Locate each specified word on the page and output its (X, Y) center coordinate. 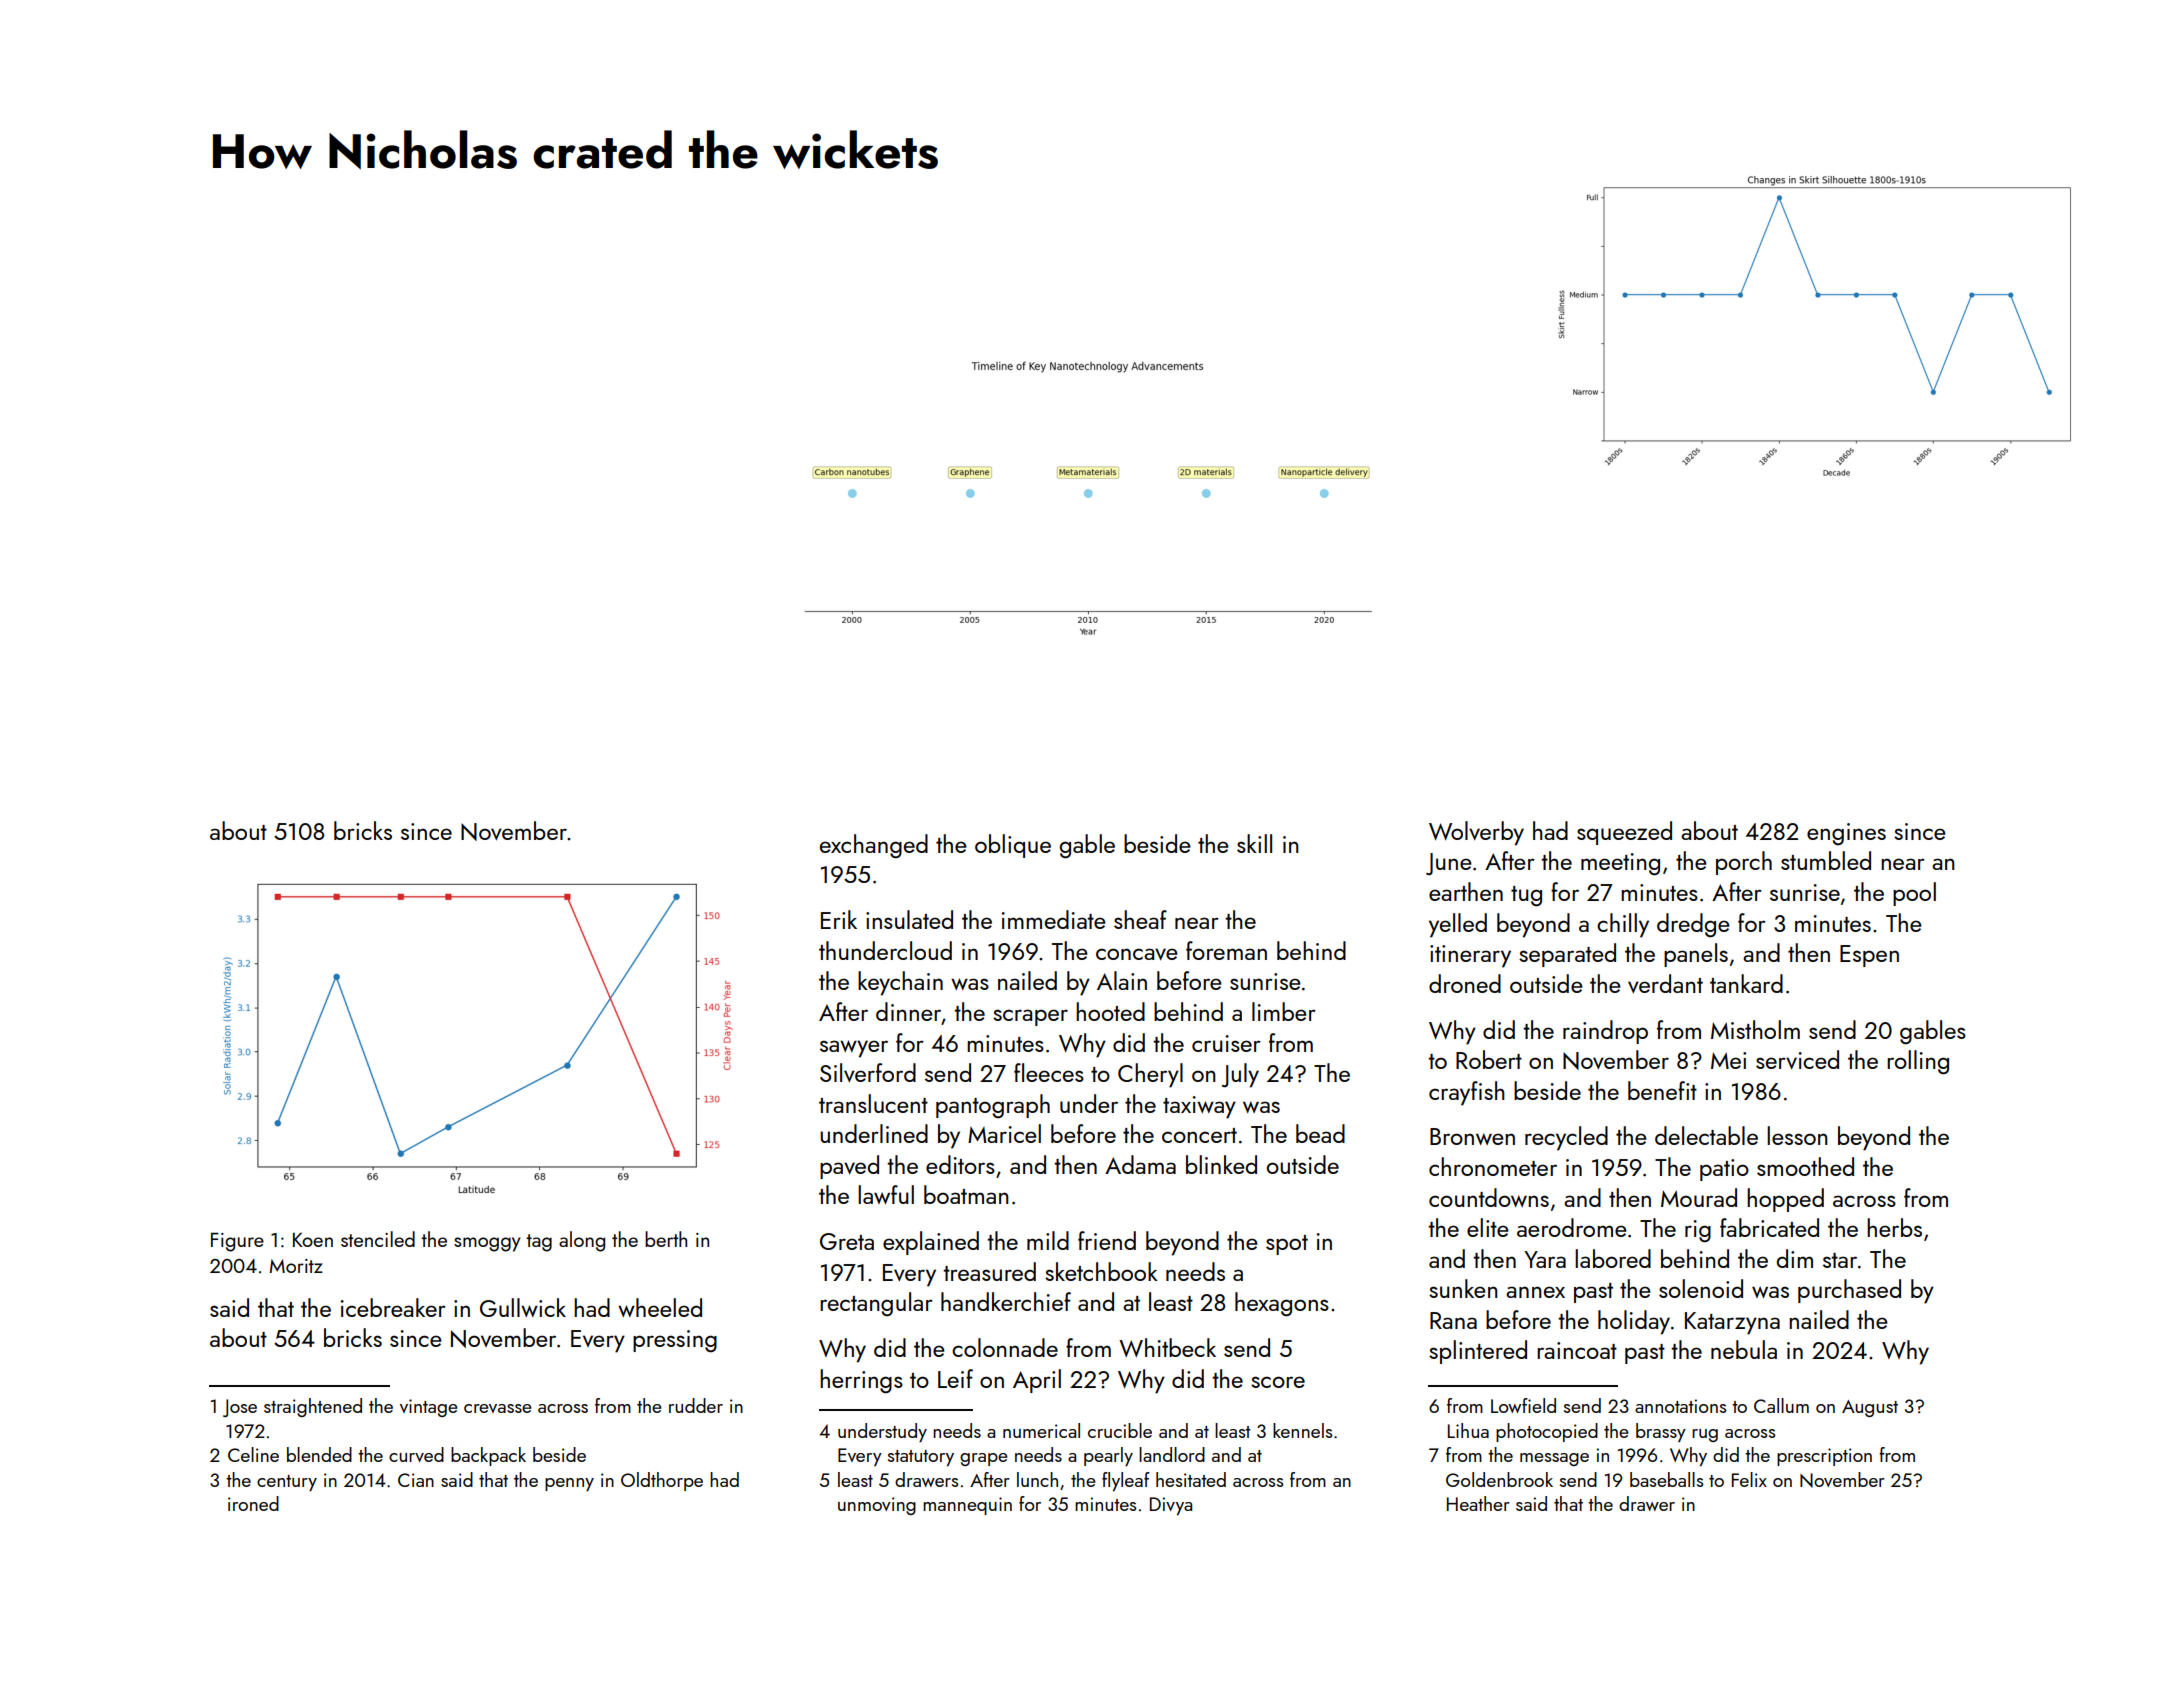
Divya (1171, 1506)
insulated (909, 919)
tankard (1746, 983)
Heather (1478, 1503)
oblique (1013, 846)
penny (569, 1484)
